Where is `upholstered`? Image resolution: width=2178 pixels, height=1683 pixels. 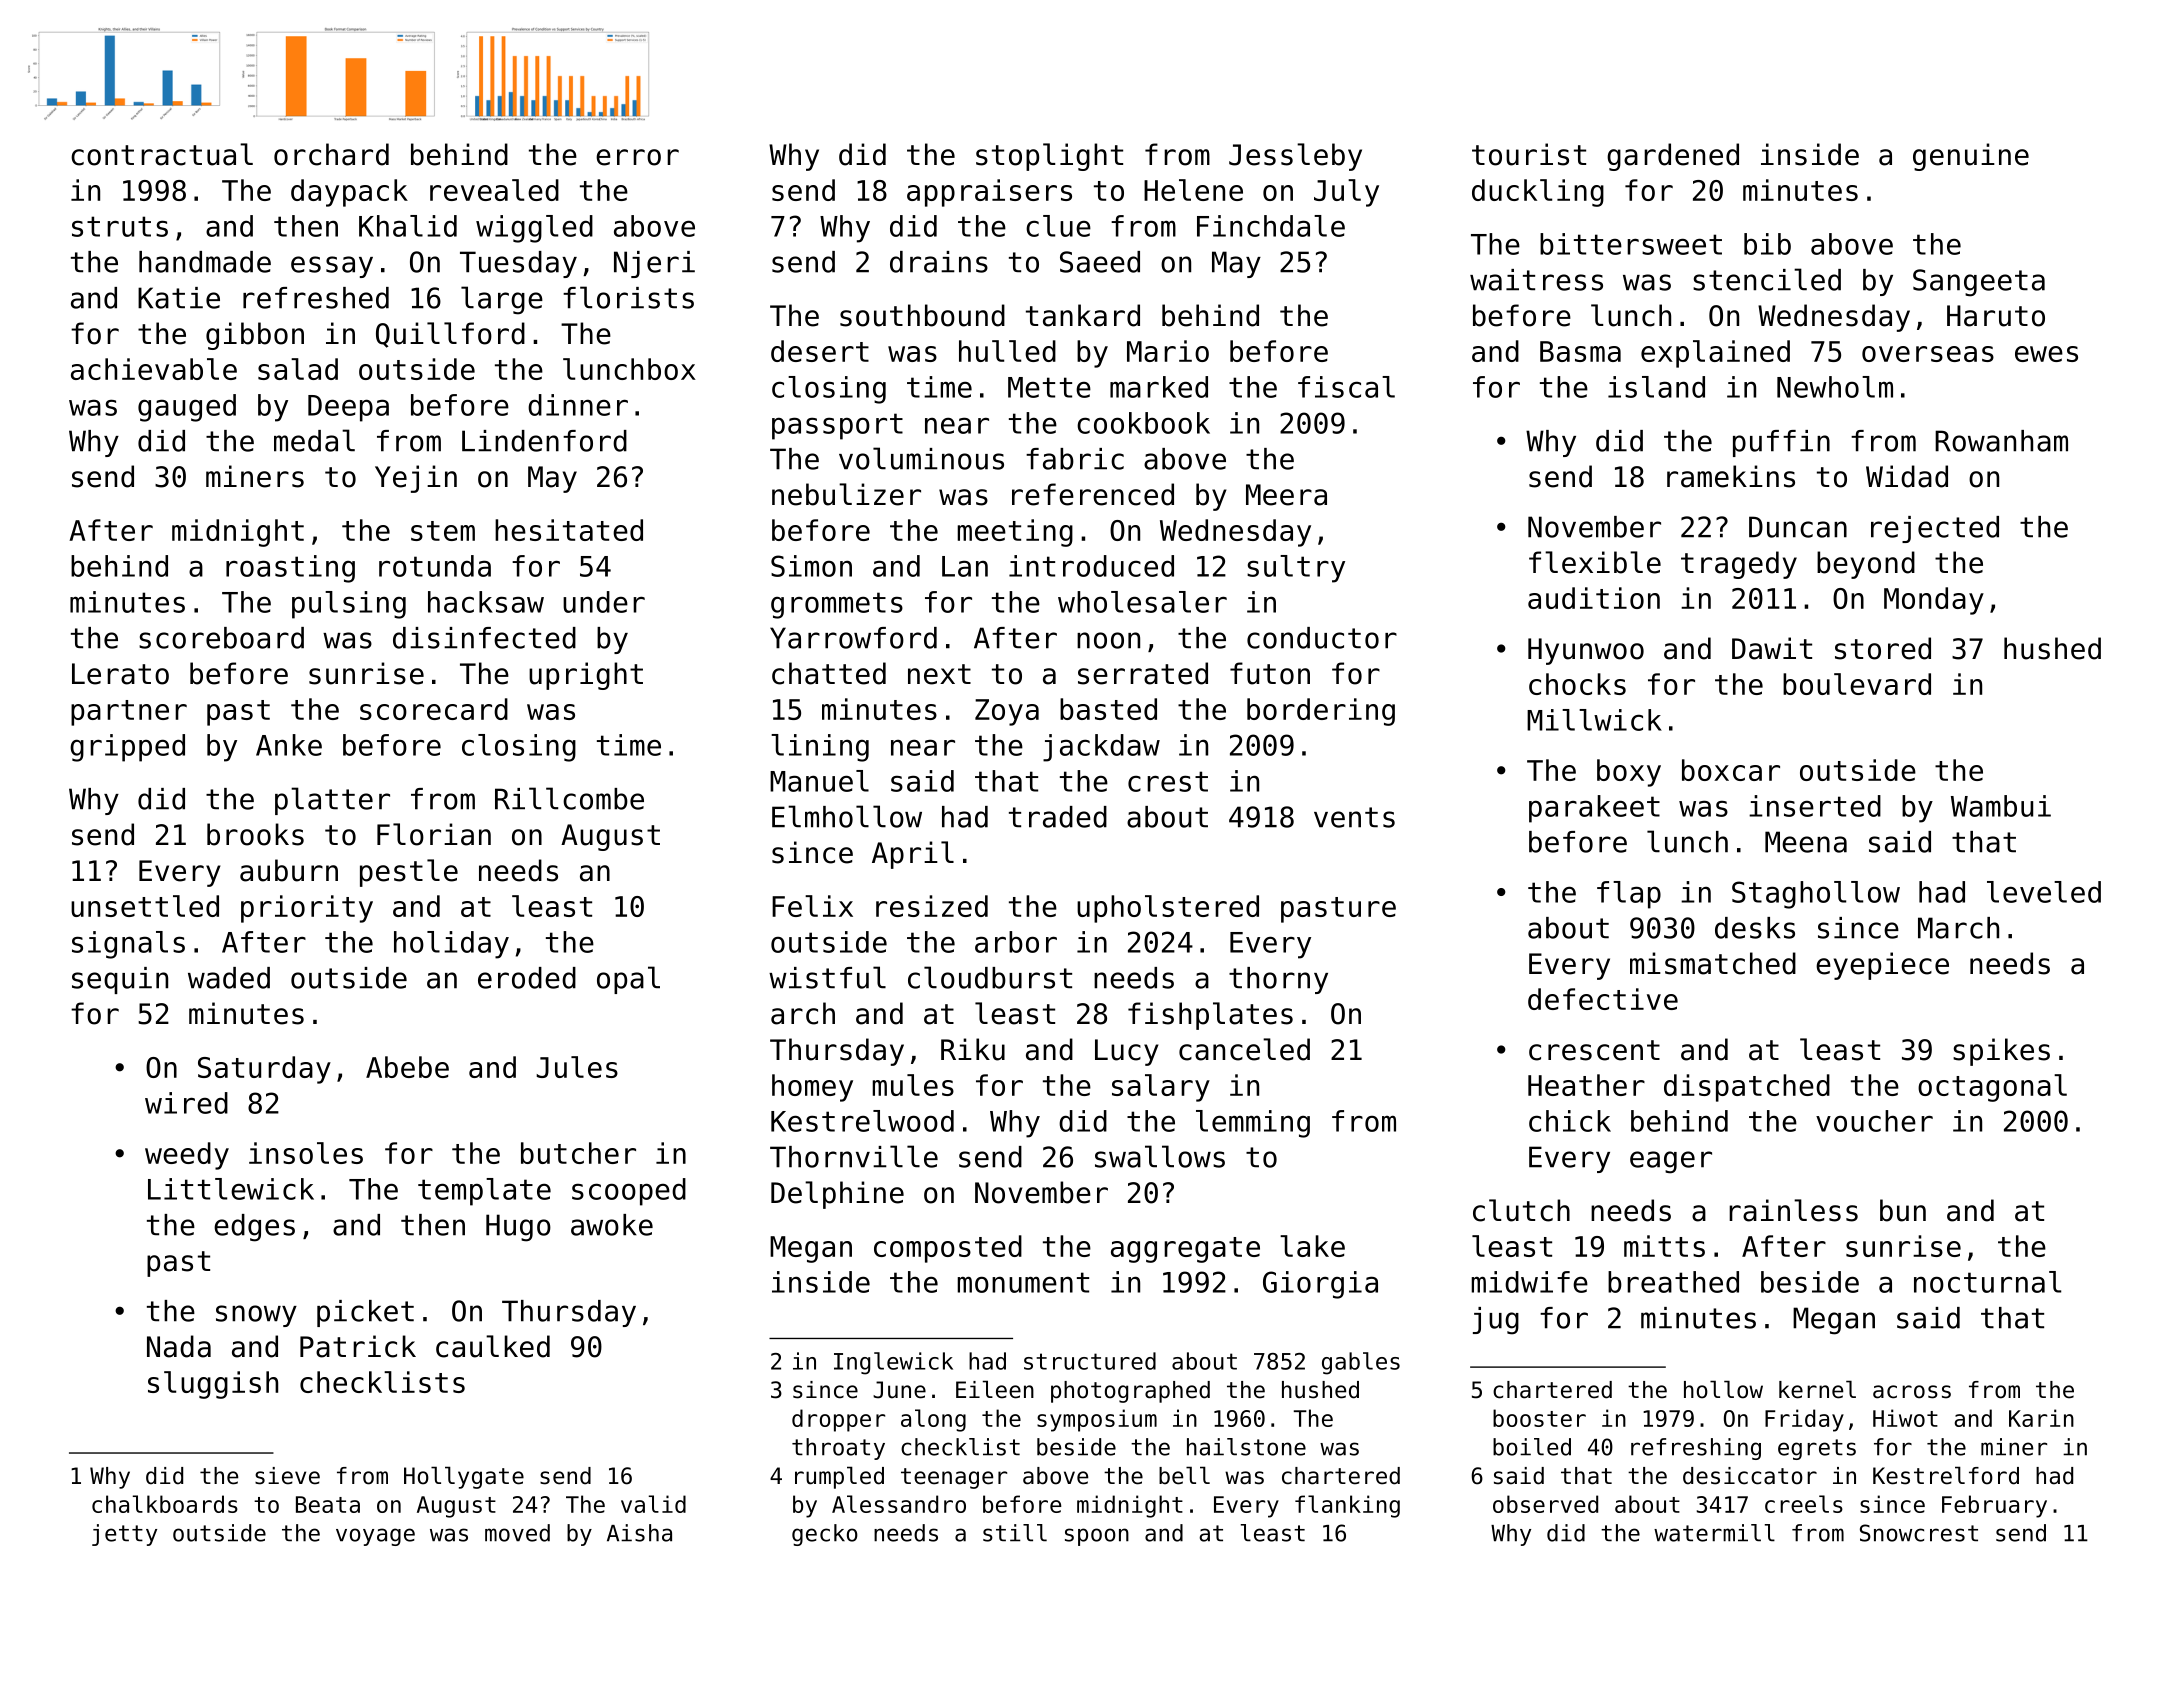
upholstered is located at coordinates (1168, 909).
